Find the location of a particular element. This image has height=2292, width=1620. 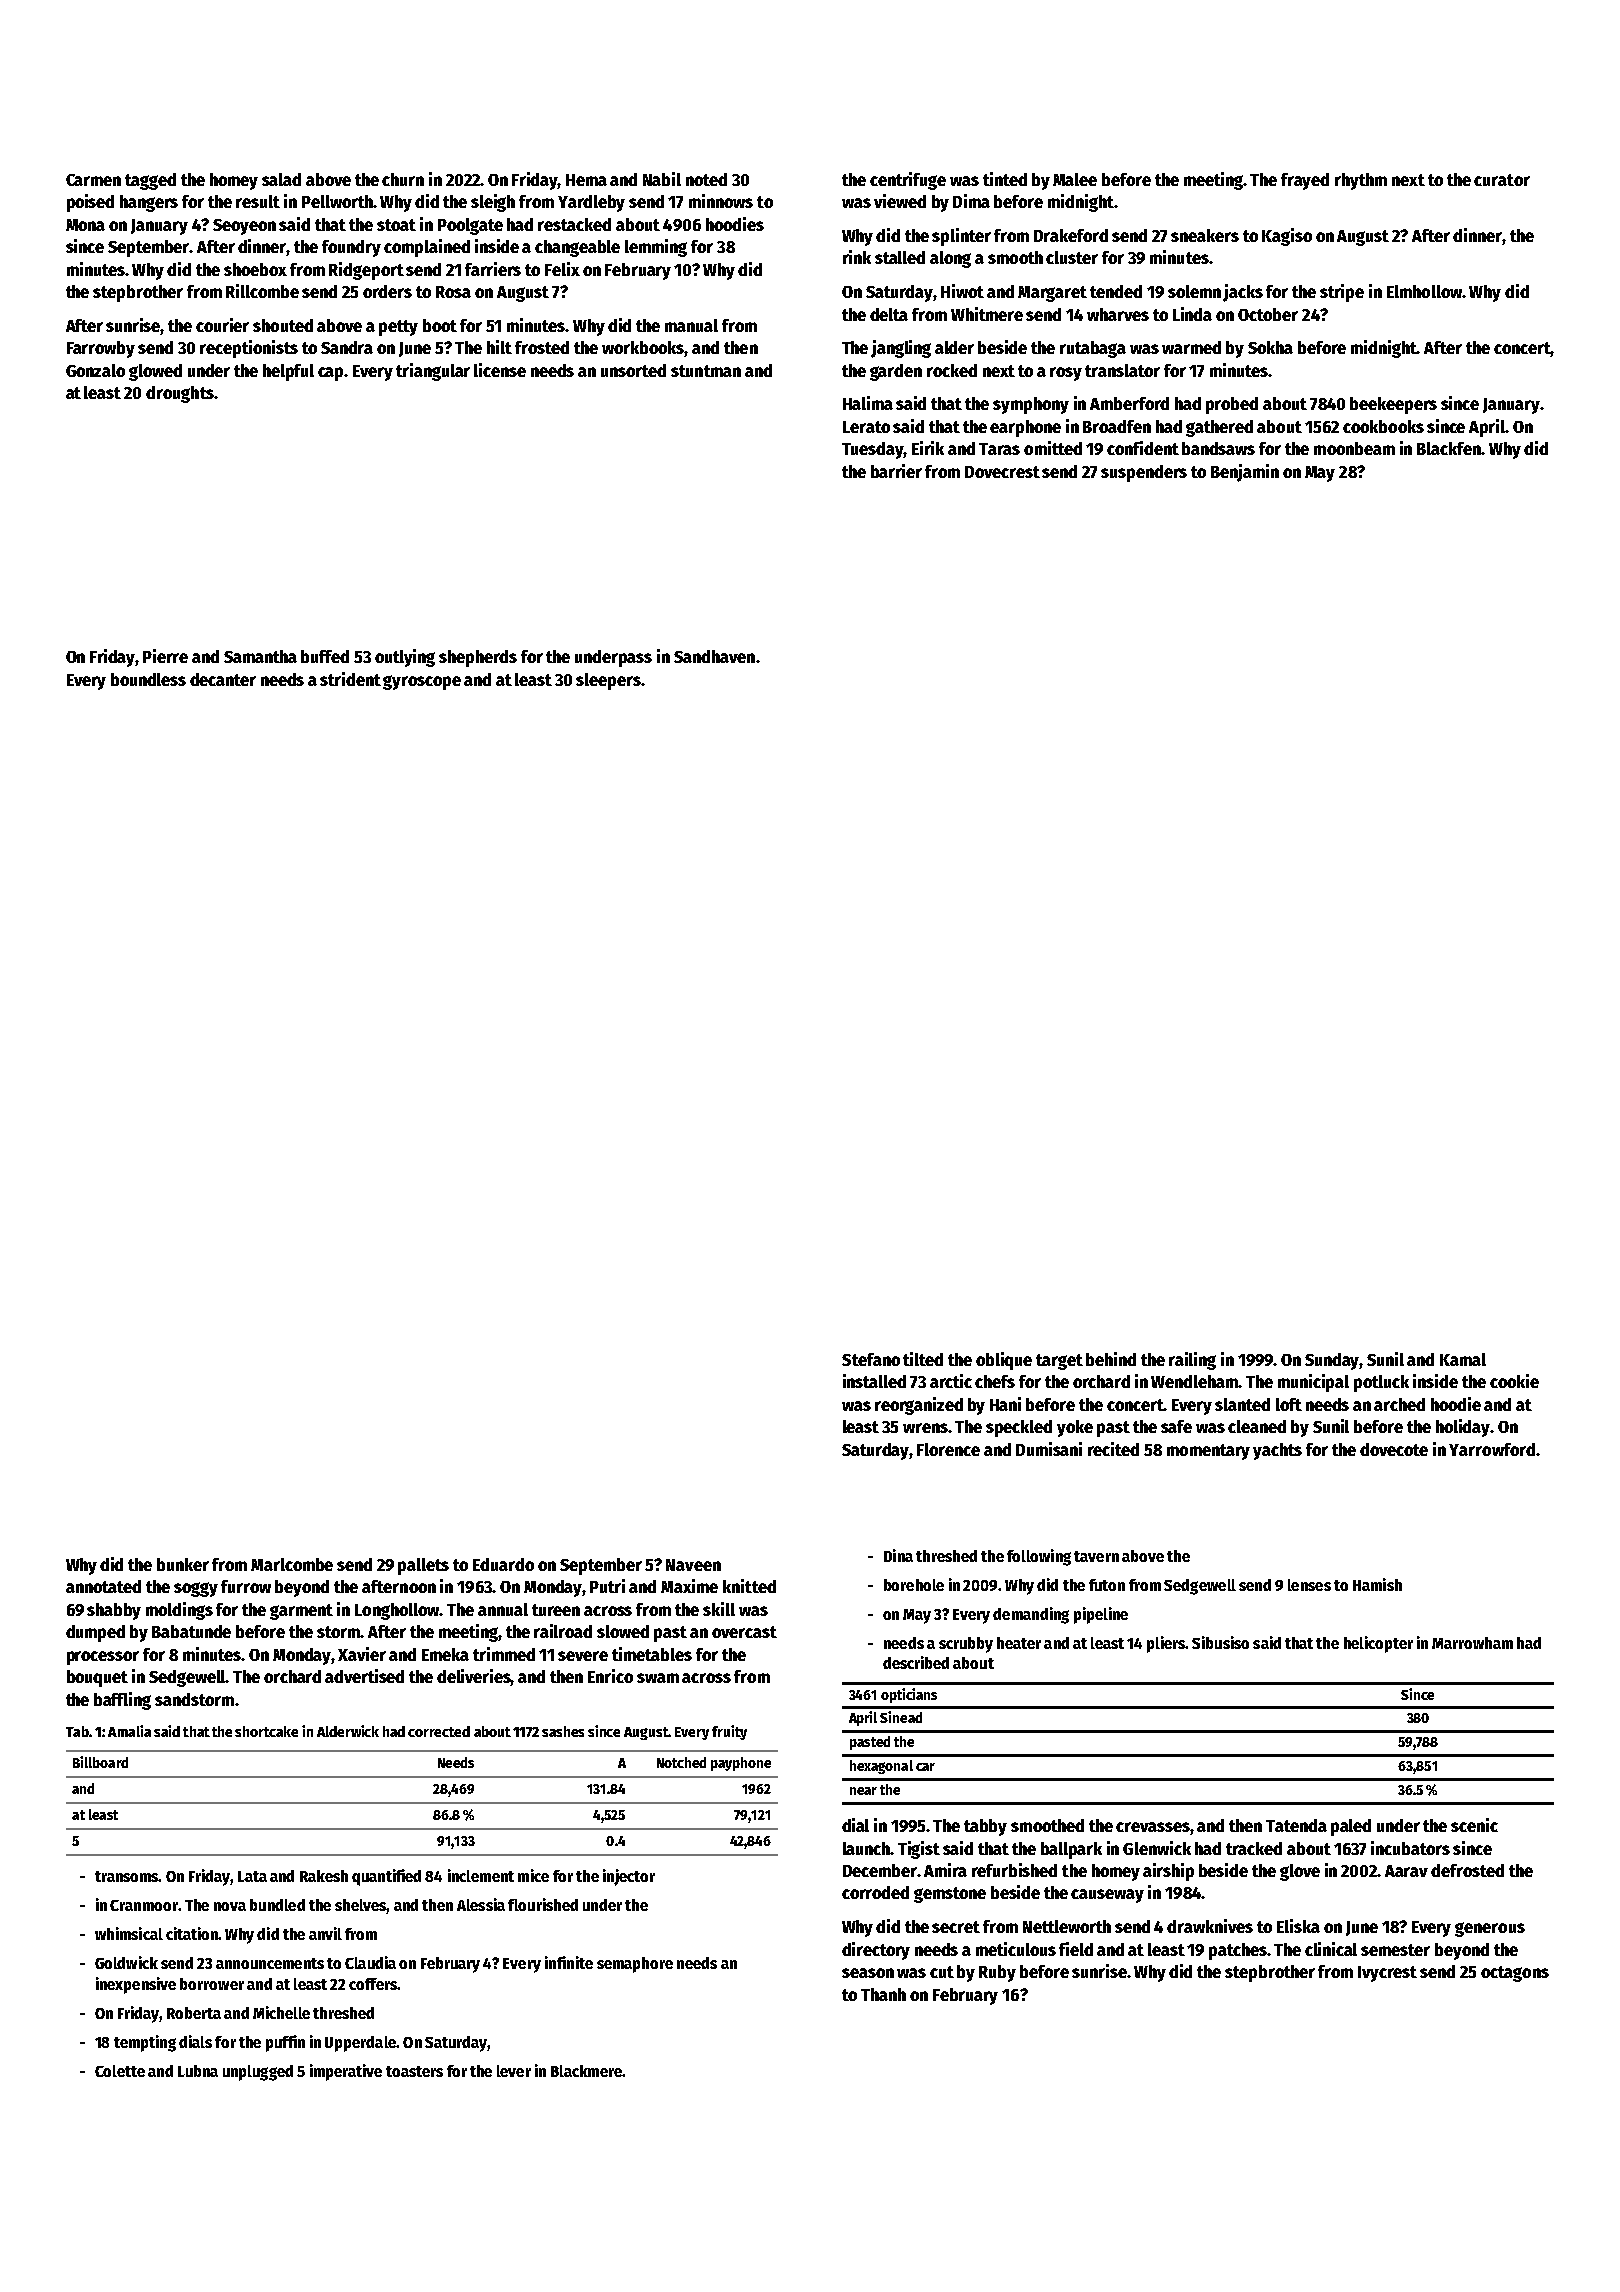

Sandhaven is located at coordinates (714, 656).
